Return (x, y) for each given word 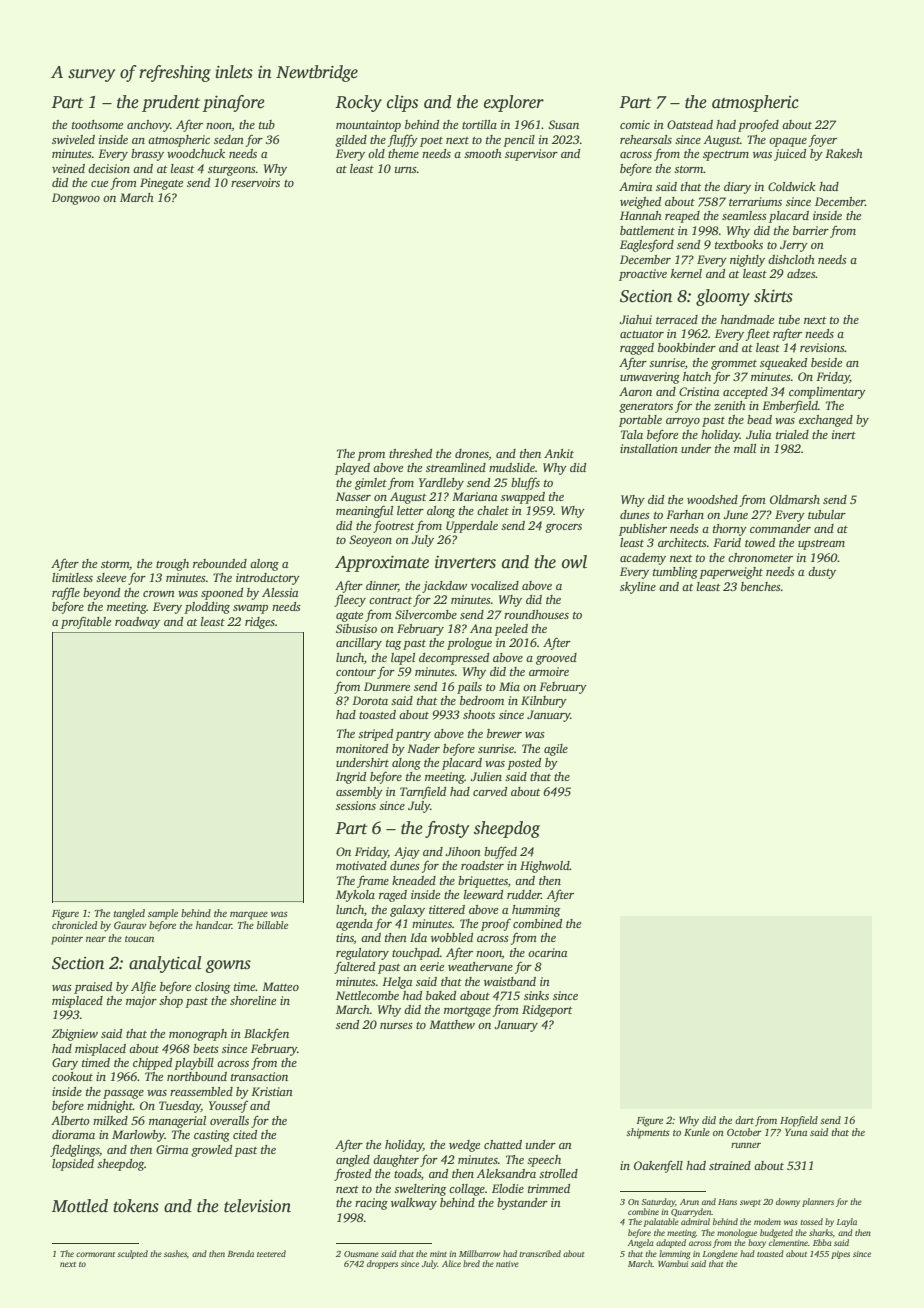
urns (406, 170)
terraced (677, 319)
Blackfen (266, 1034)
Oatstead (690, 124)
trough (172, 565)
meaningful (364, 511)
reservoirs (255, 182)
